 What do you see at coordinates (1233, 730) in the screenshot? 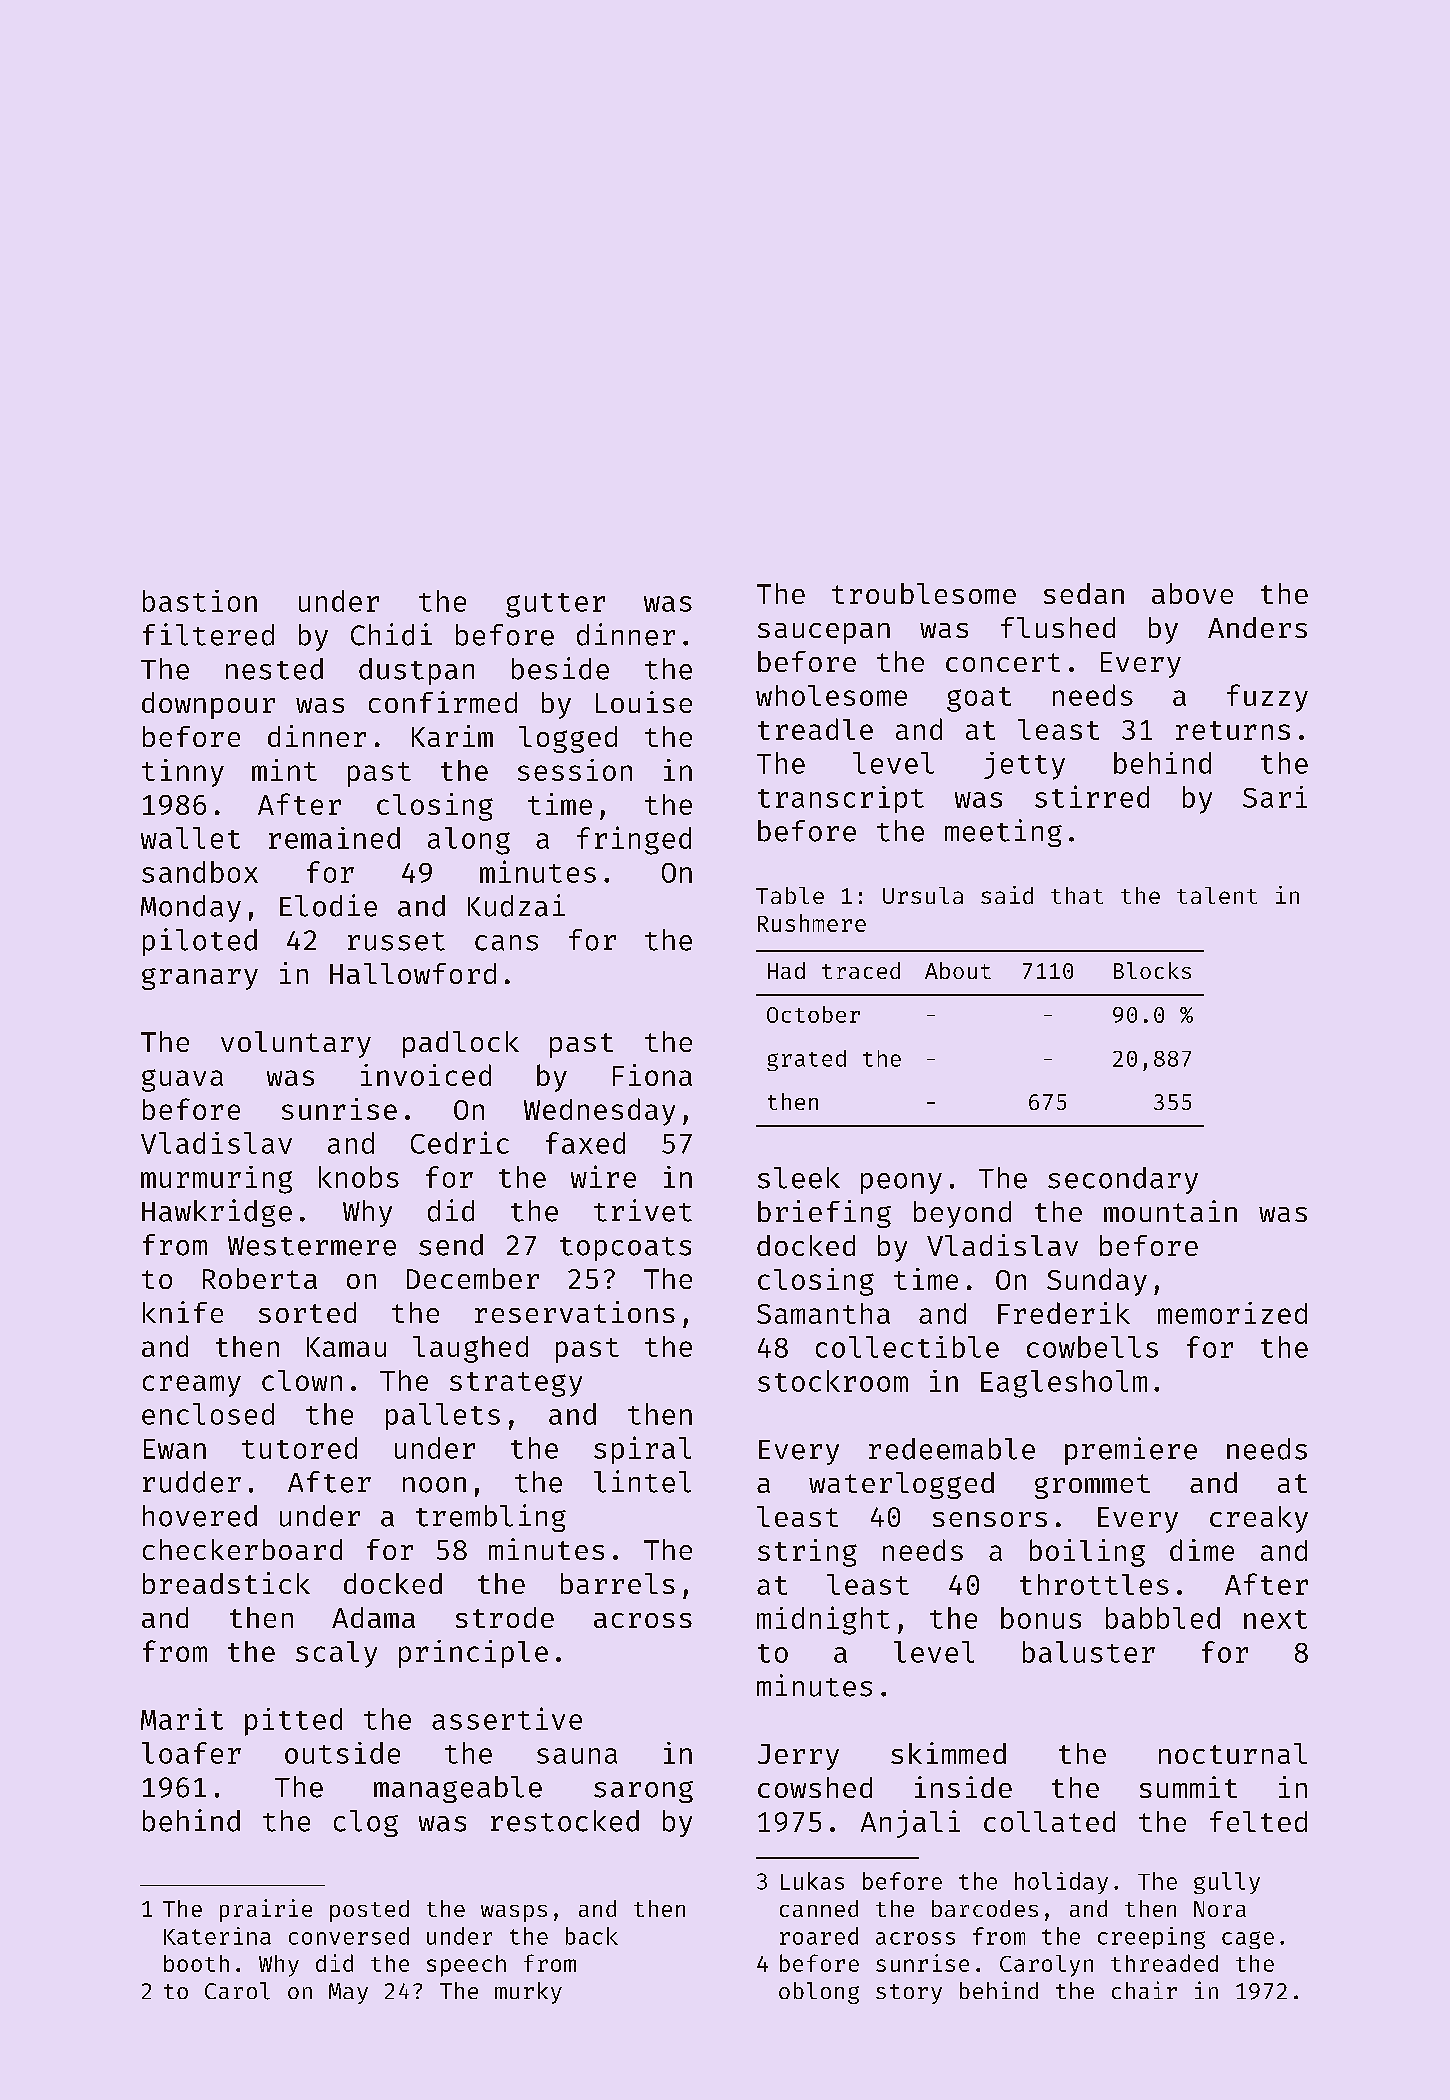
I see `returns` at bounding box center [1233, 730].
